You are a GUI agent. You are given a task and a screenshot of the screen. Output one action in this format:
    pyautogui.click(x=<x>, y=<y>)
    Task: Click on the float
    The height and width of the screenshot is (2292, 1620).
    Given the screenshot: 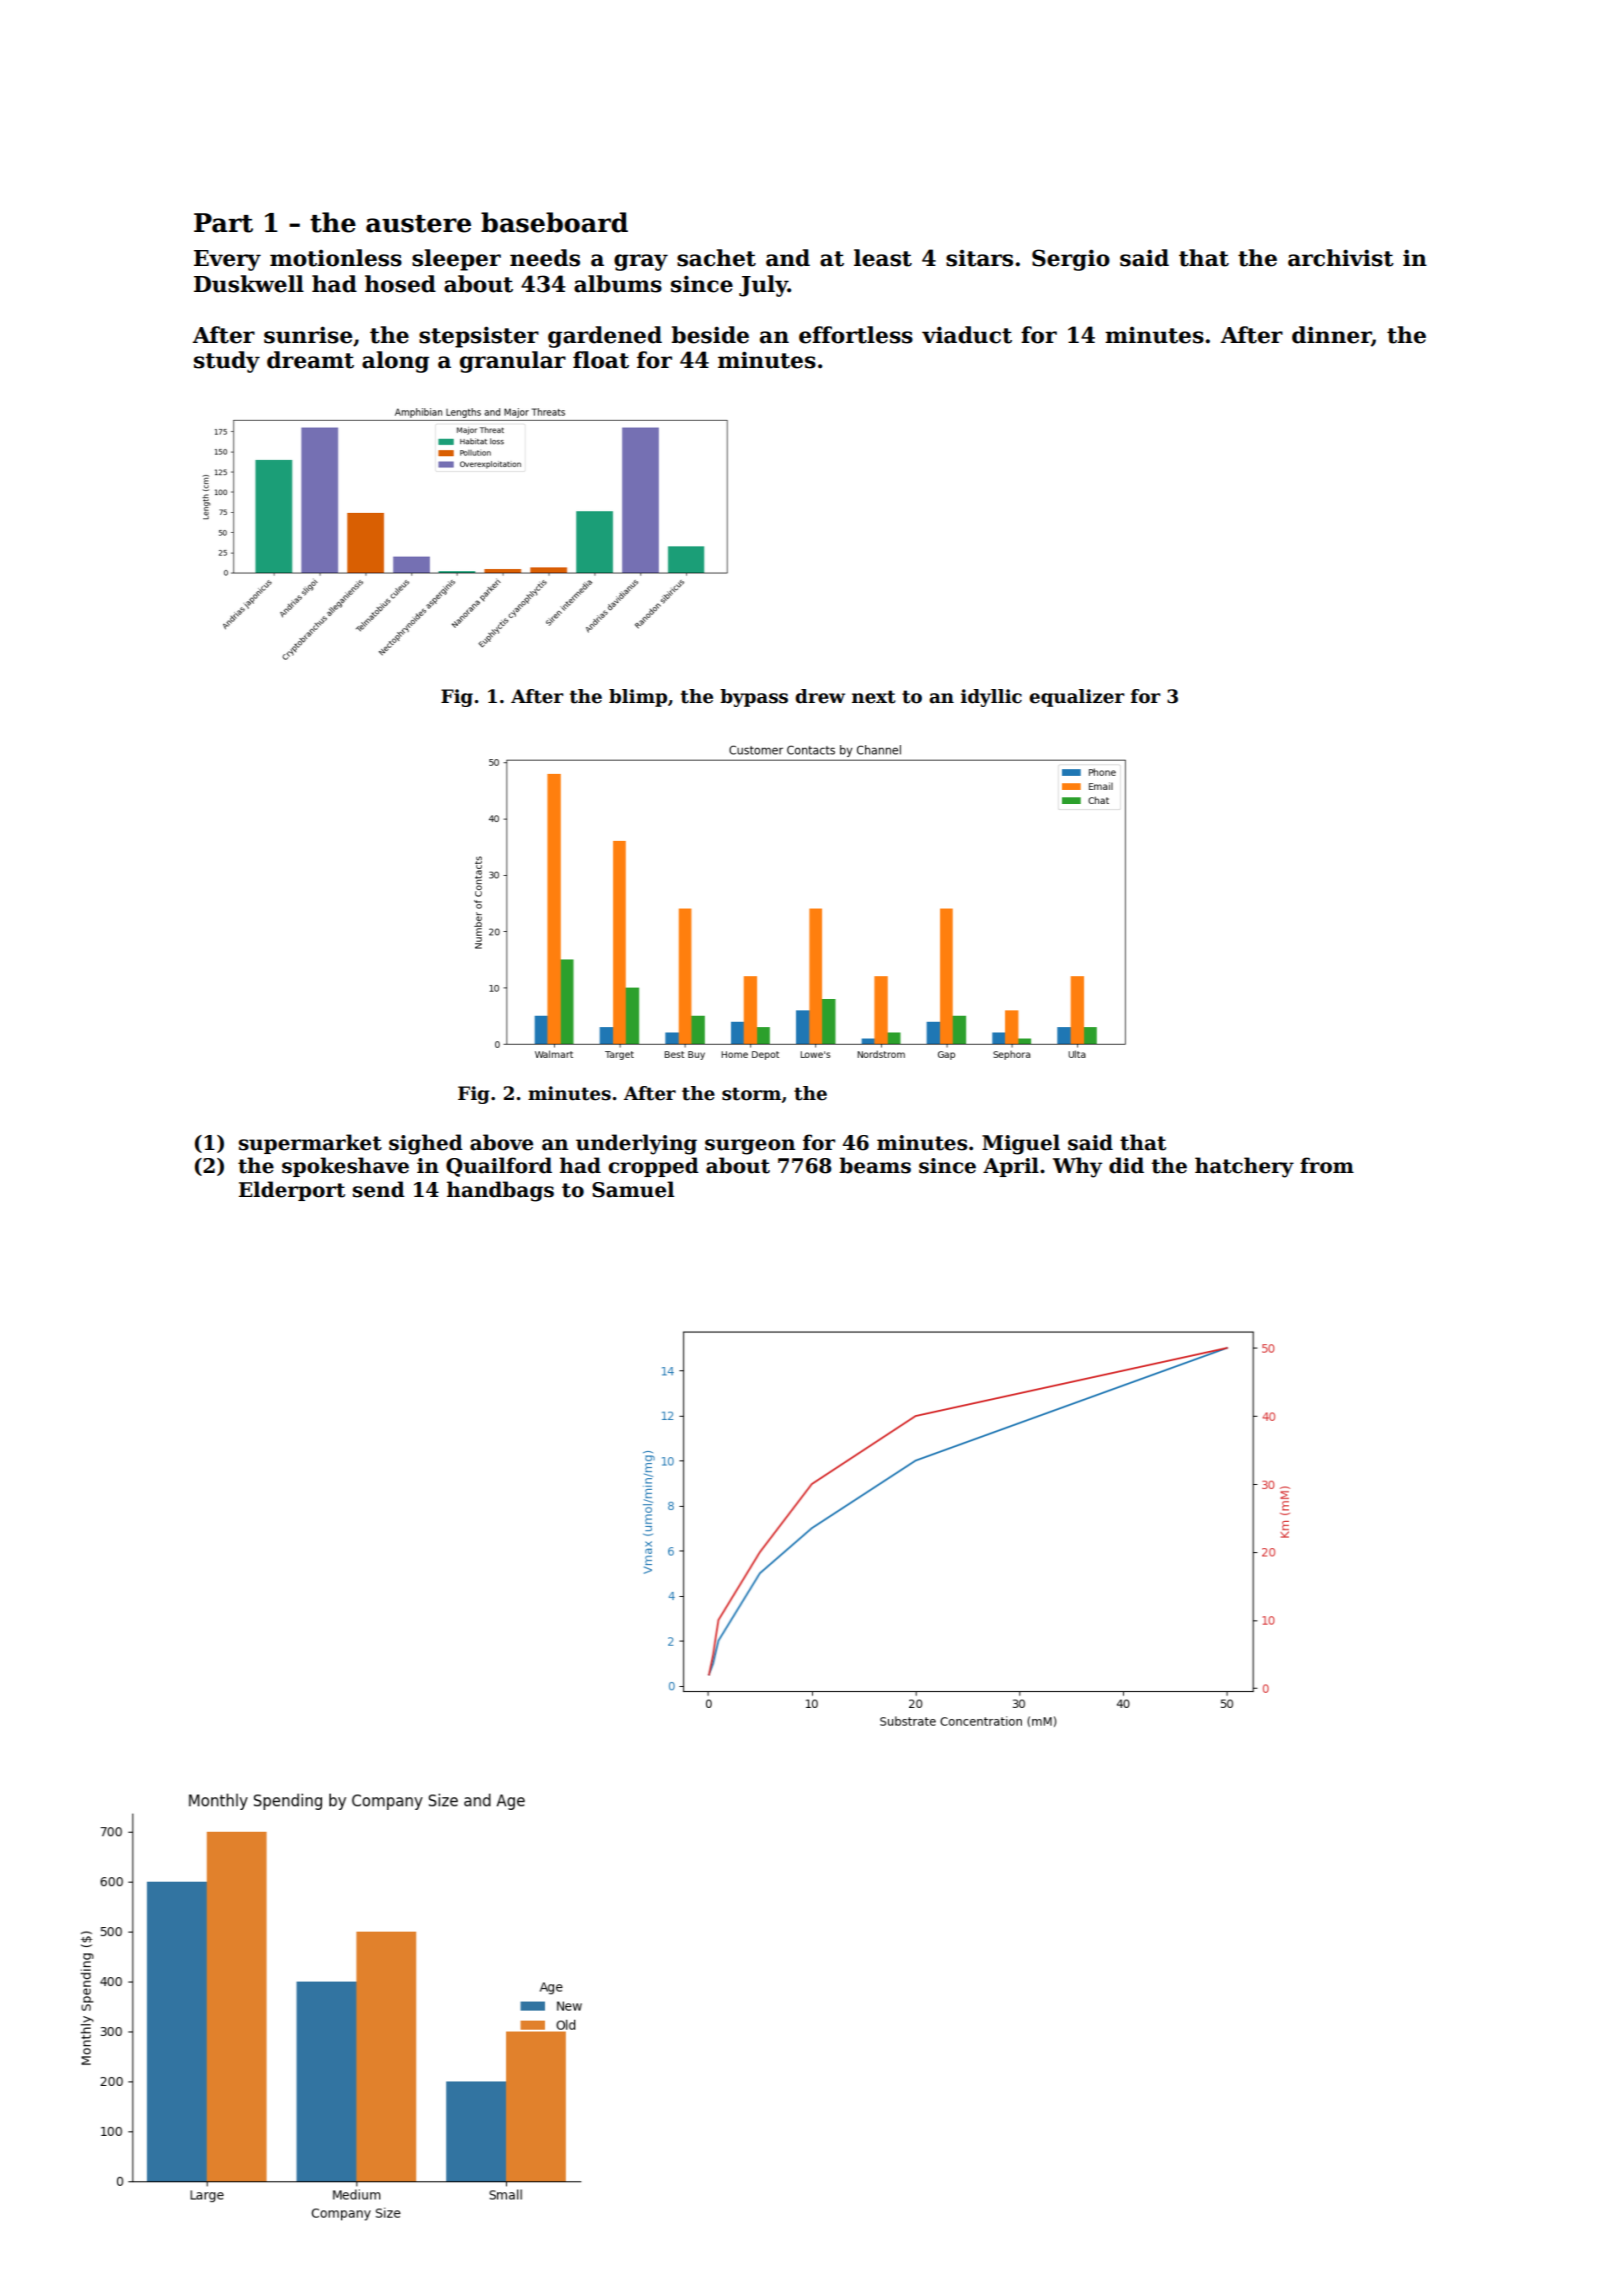 What is the action you would take?
    pyautogui.click(x=601, y=360)
